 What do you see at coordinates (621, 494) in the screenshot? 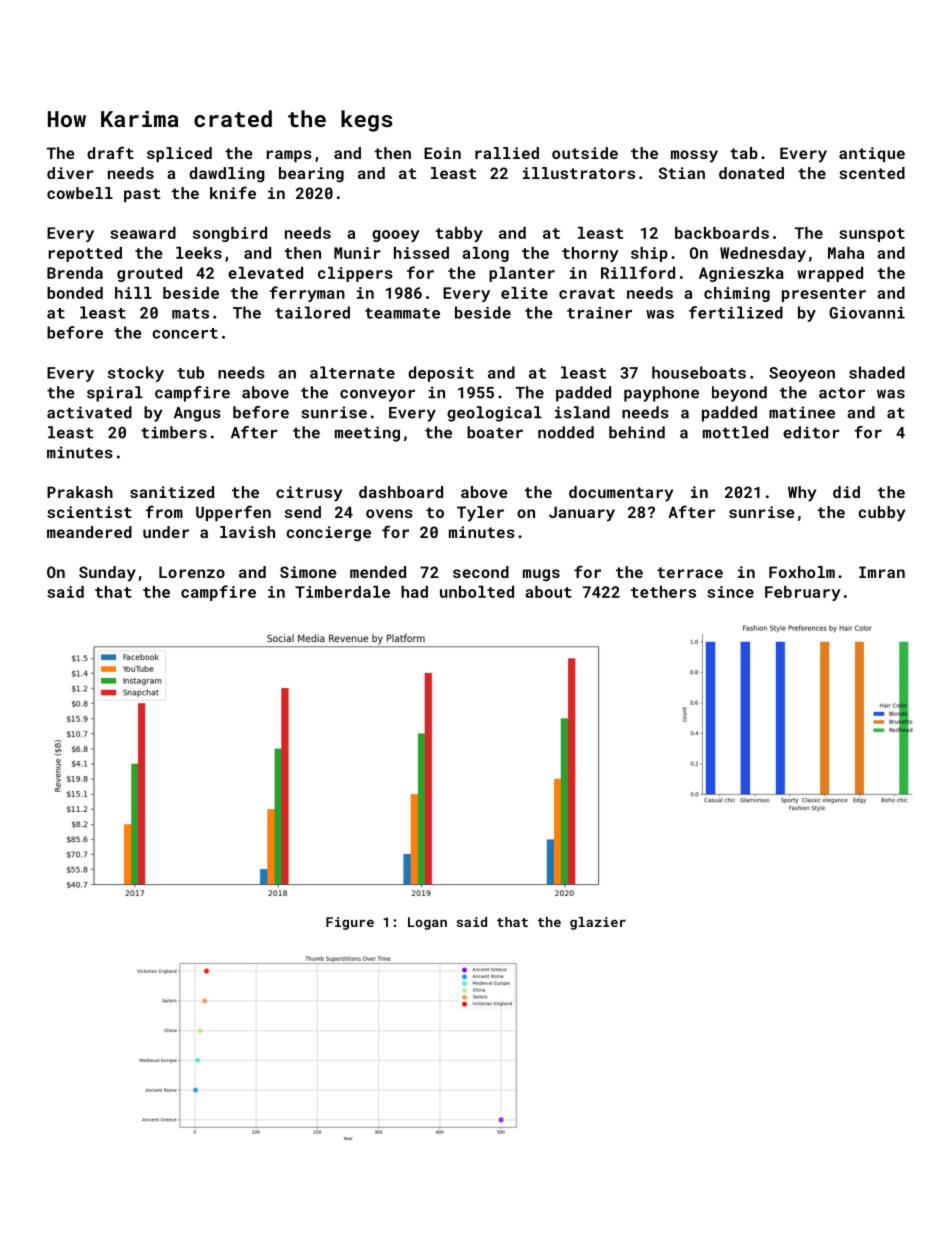
I see `documentary` at bounding box center [621, 494].
